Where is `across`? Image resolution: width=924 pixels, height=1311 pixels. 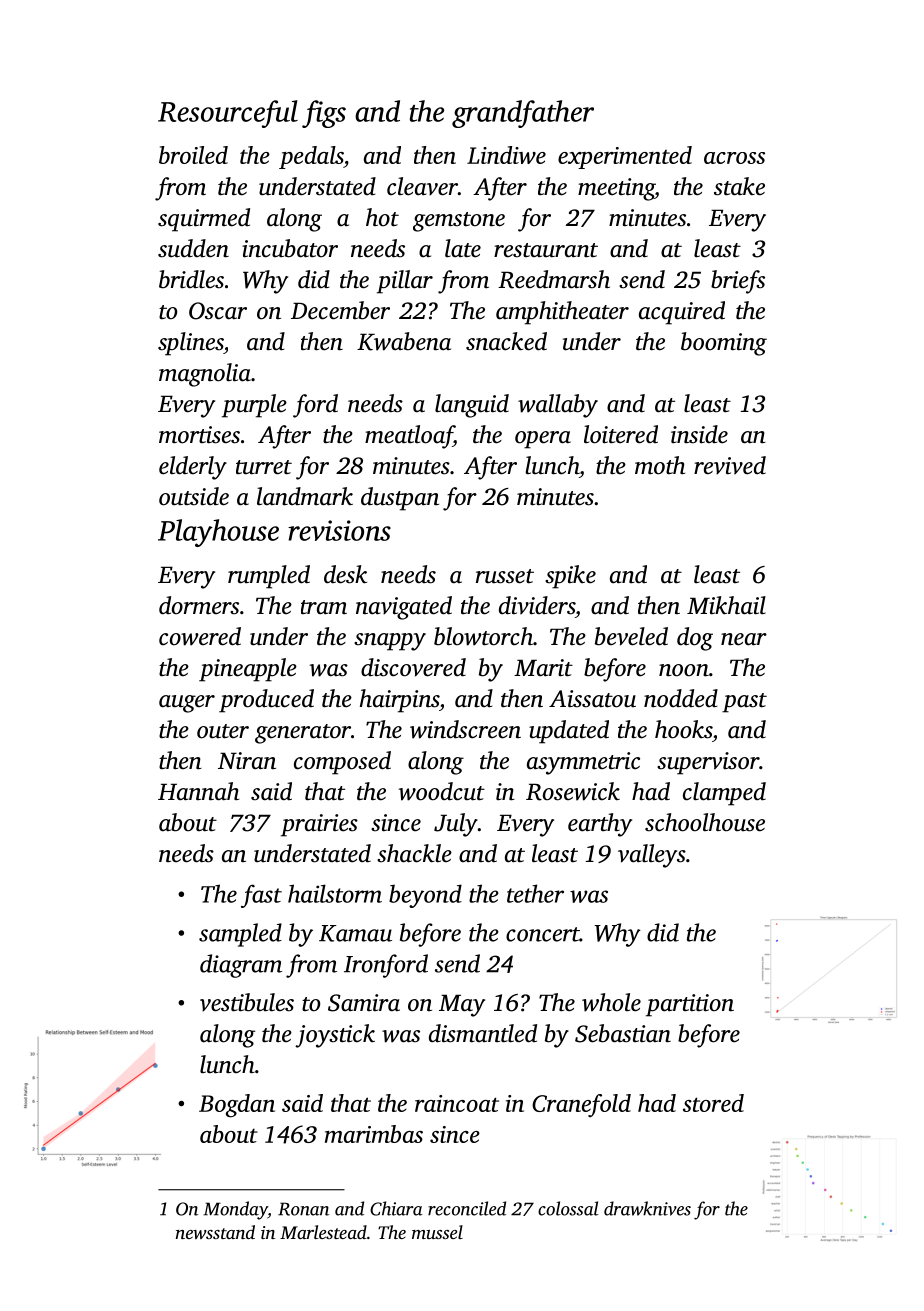 across is located at coordinates (734, 158).
